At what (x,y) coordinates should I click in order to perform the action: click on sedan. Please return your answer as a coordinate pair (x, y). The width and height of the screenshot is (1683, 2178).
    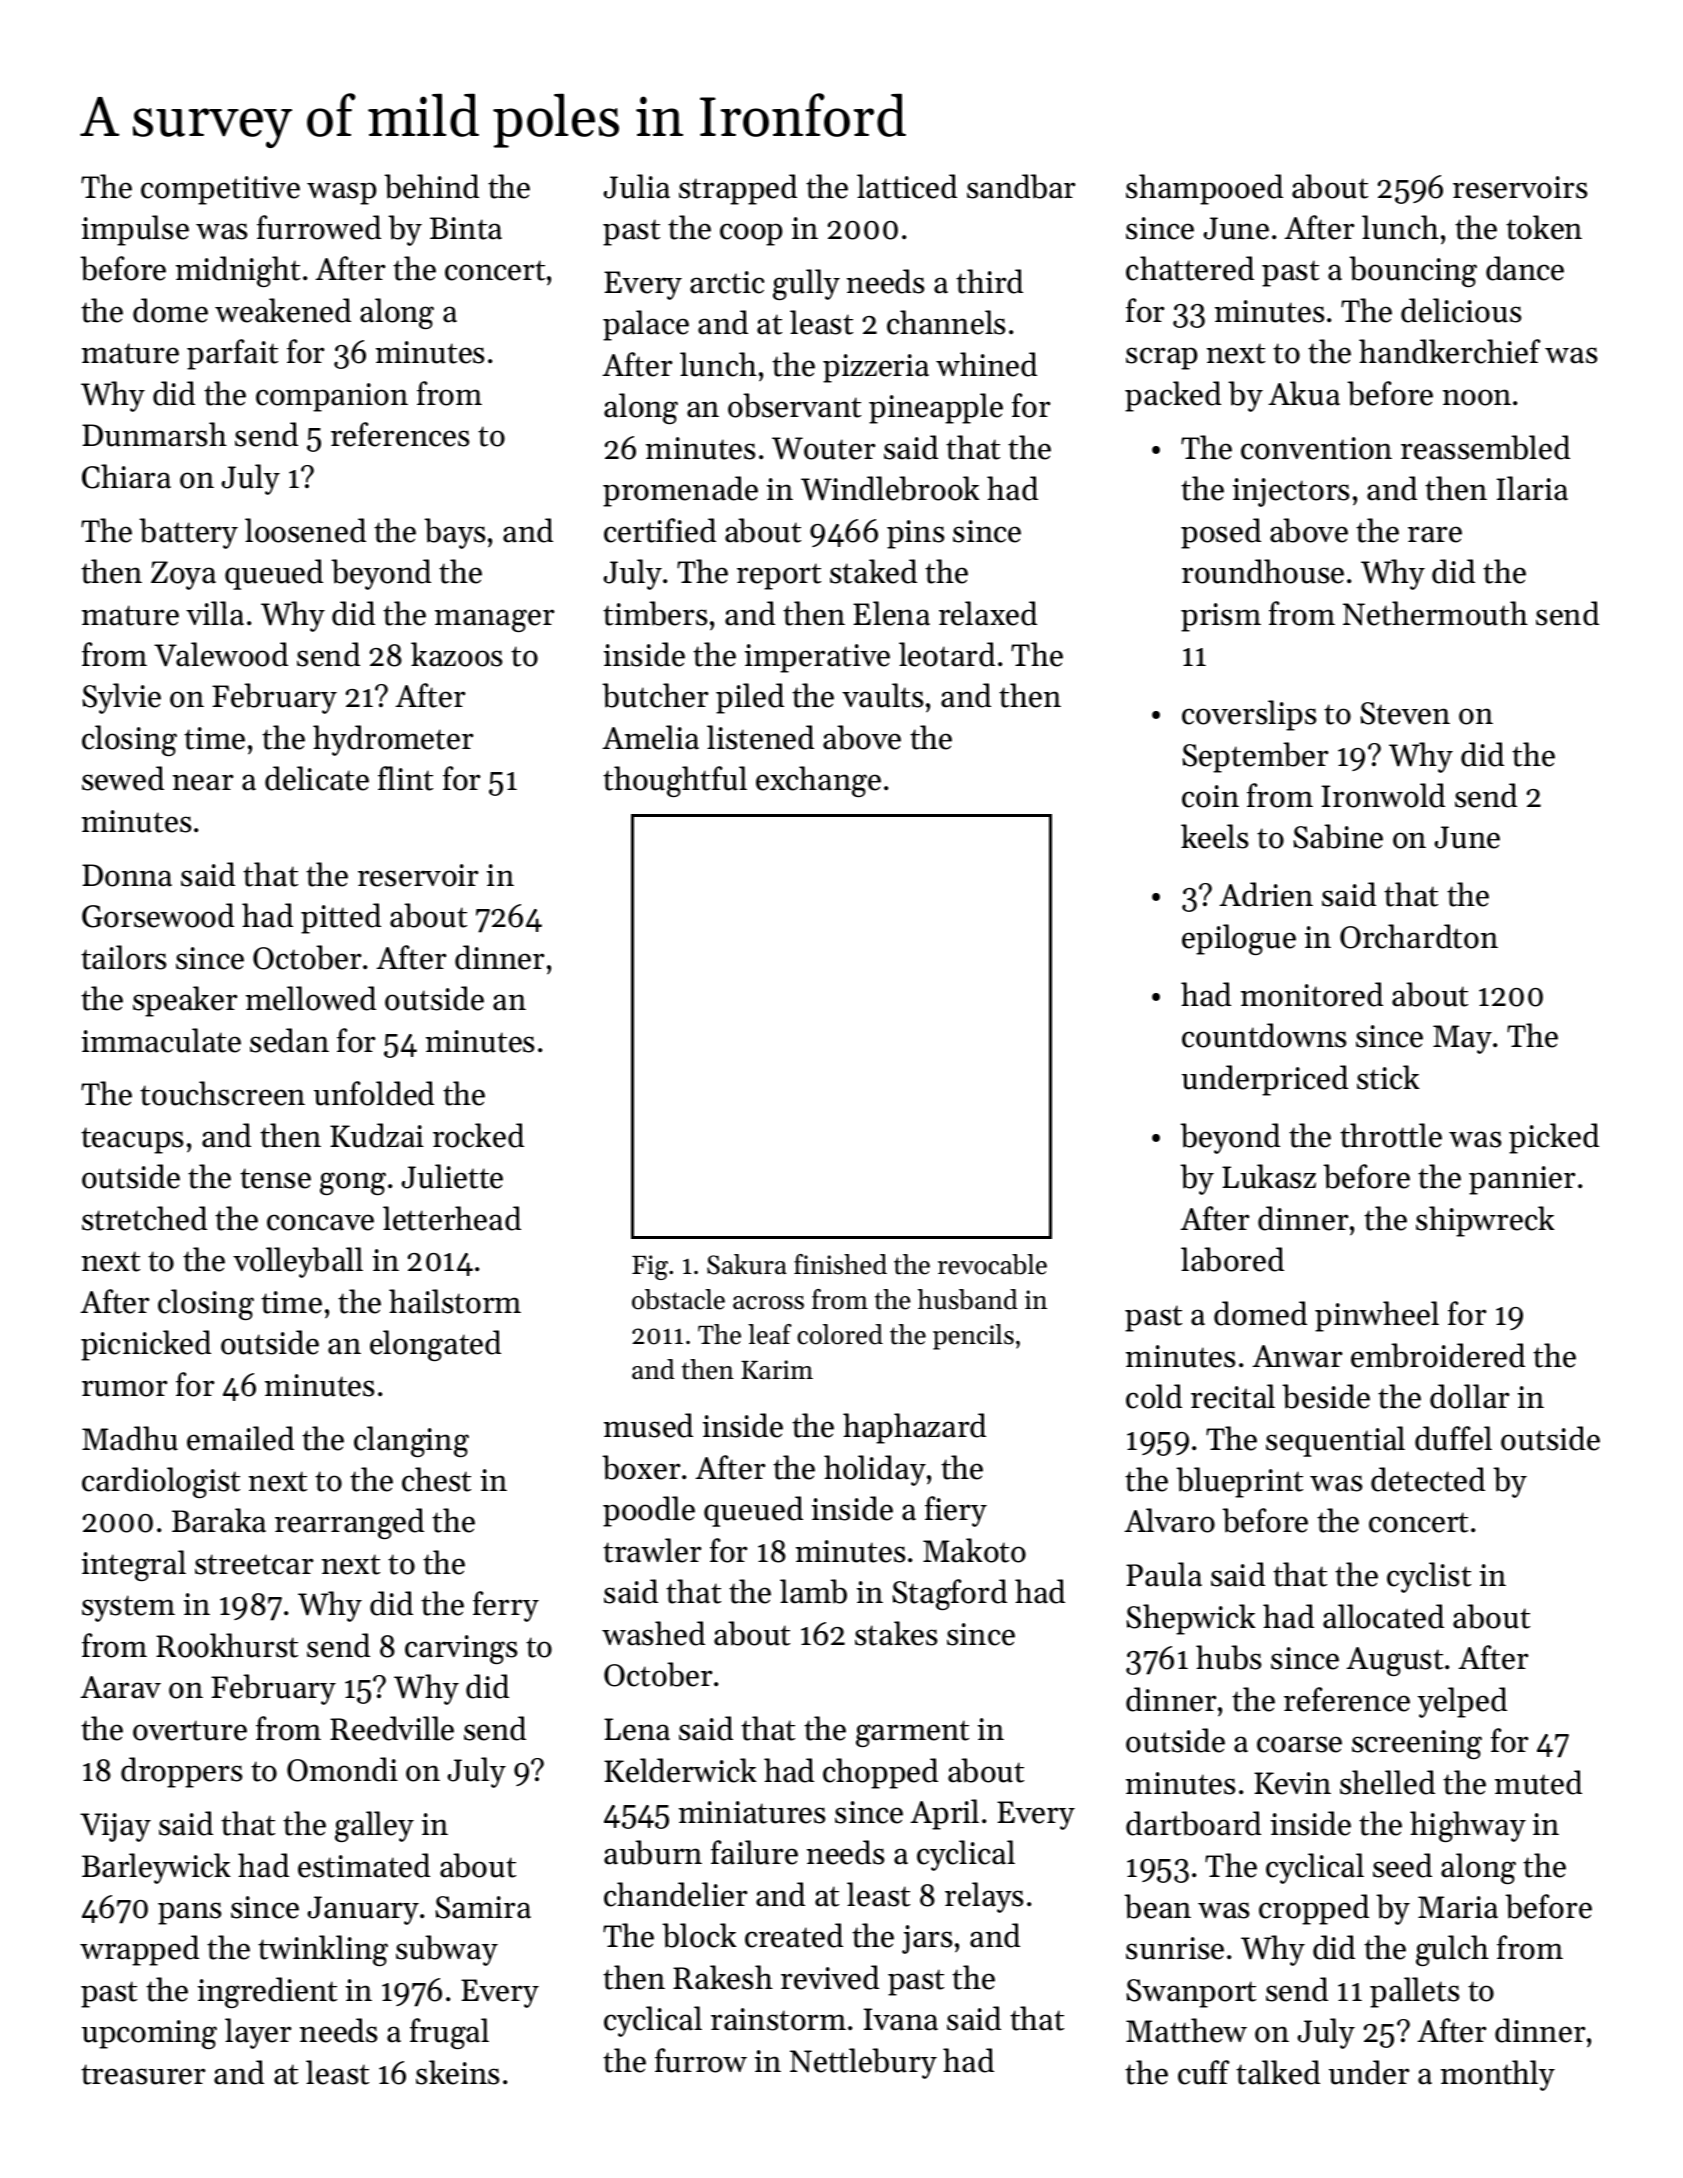
    Looking at the image, I should click on (289, 1040).
